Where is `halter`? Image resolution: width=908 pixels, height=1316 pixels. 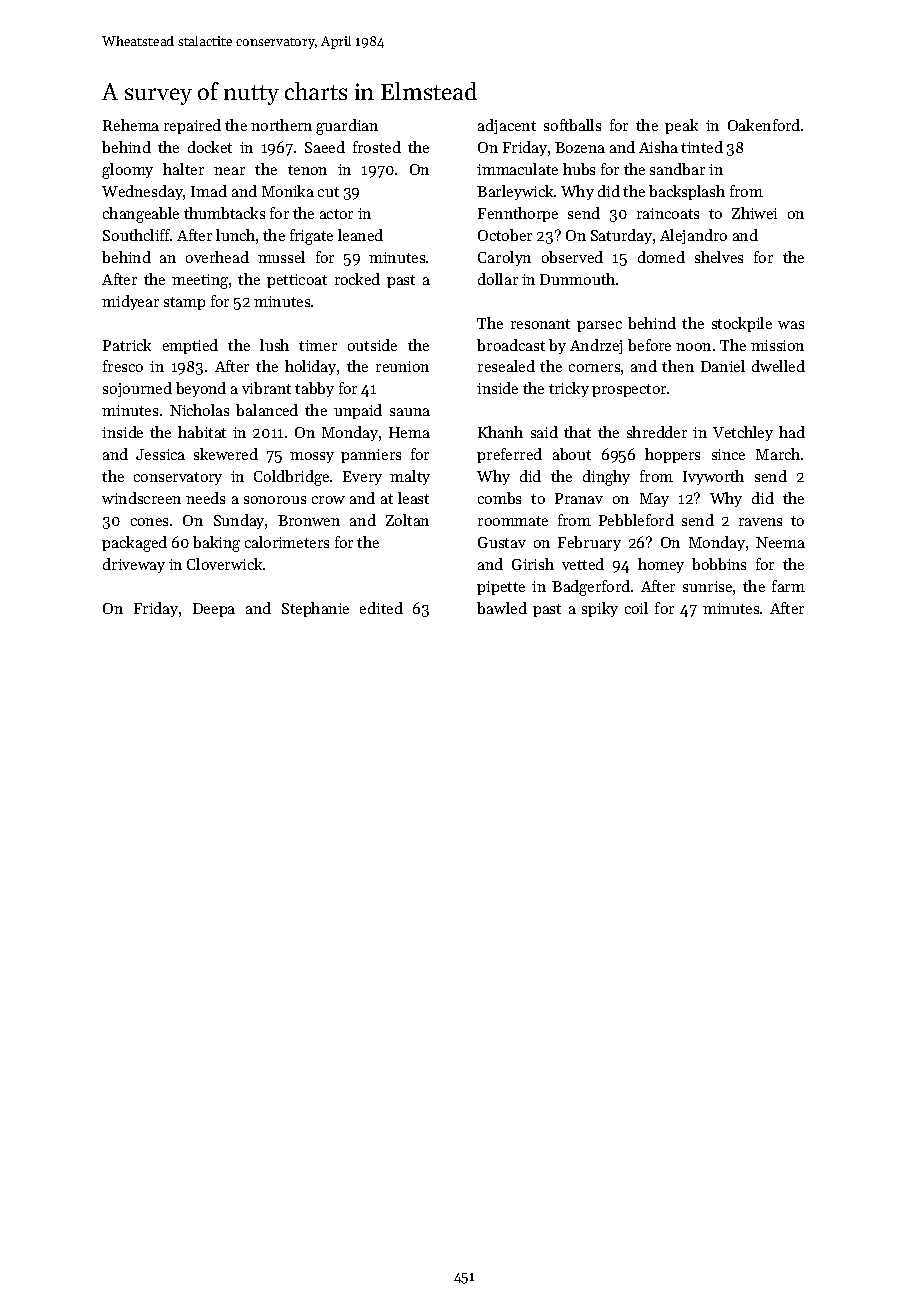 halter is located at coordinates (183, 169).
